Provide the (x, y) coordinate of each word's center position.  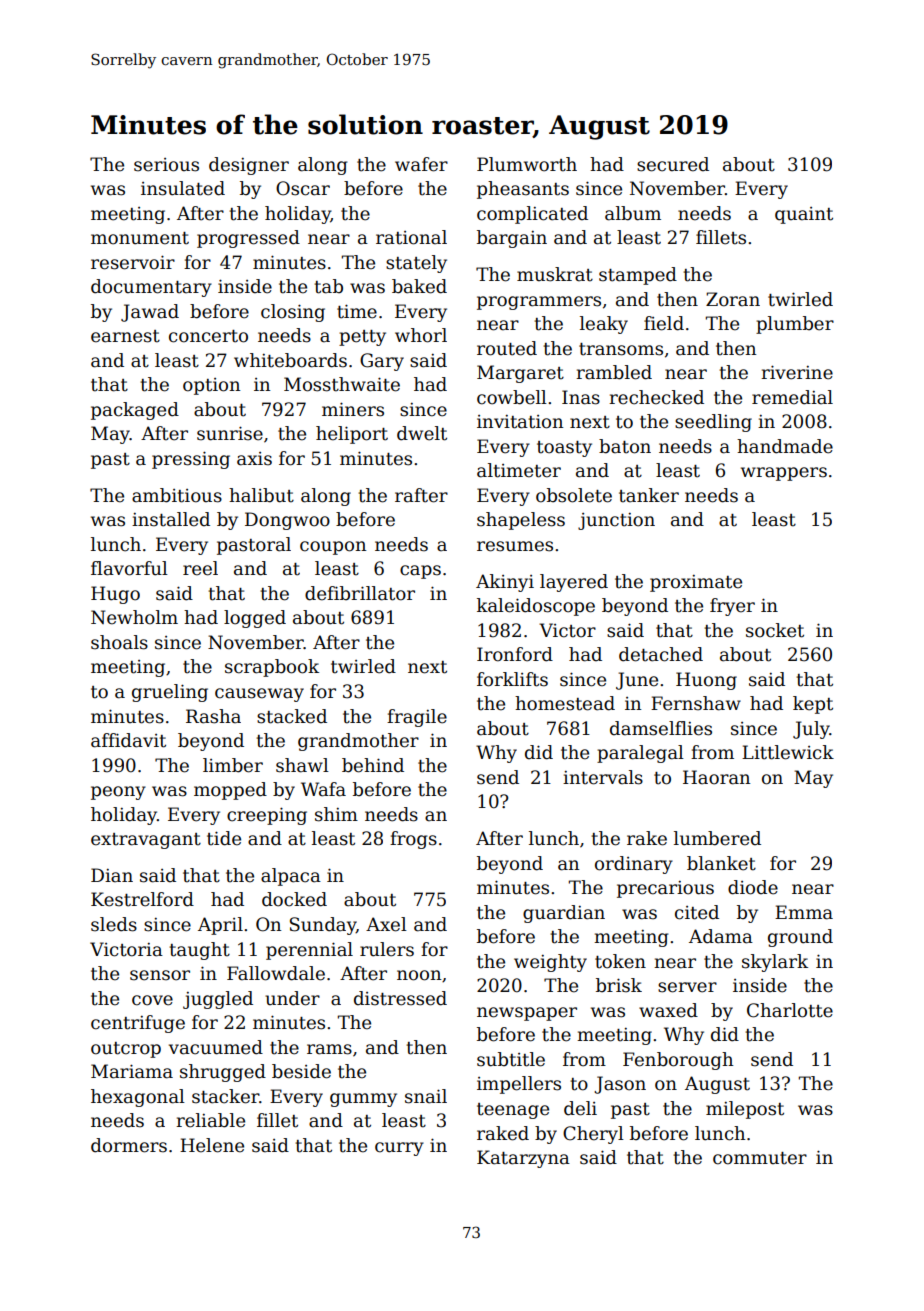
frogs (413, 840)
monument (140, 238)
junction (616, 521)
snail (426, 1096)
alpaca (291, 877)
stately (416, 264)
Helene (212, 1145)
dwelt (422, 433)
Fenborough (678, 1061)
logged (255, 619)
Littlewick (788, 752)
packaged (135, 411)
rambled (614, 372)
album (633, 213)
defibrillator (360, 593)
